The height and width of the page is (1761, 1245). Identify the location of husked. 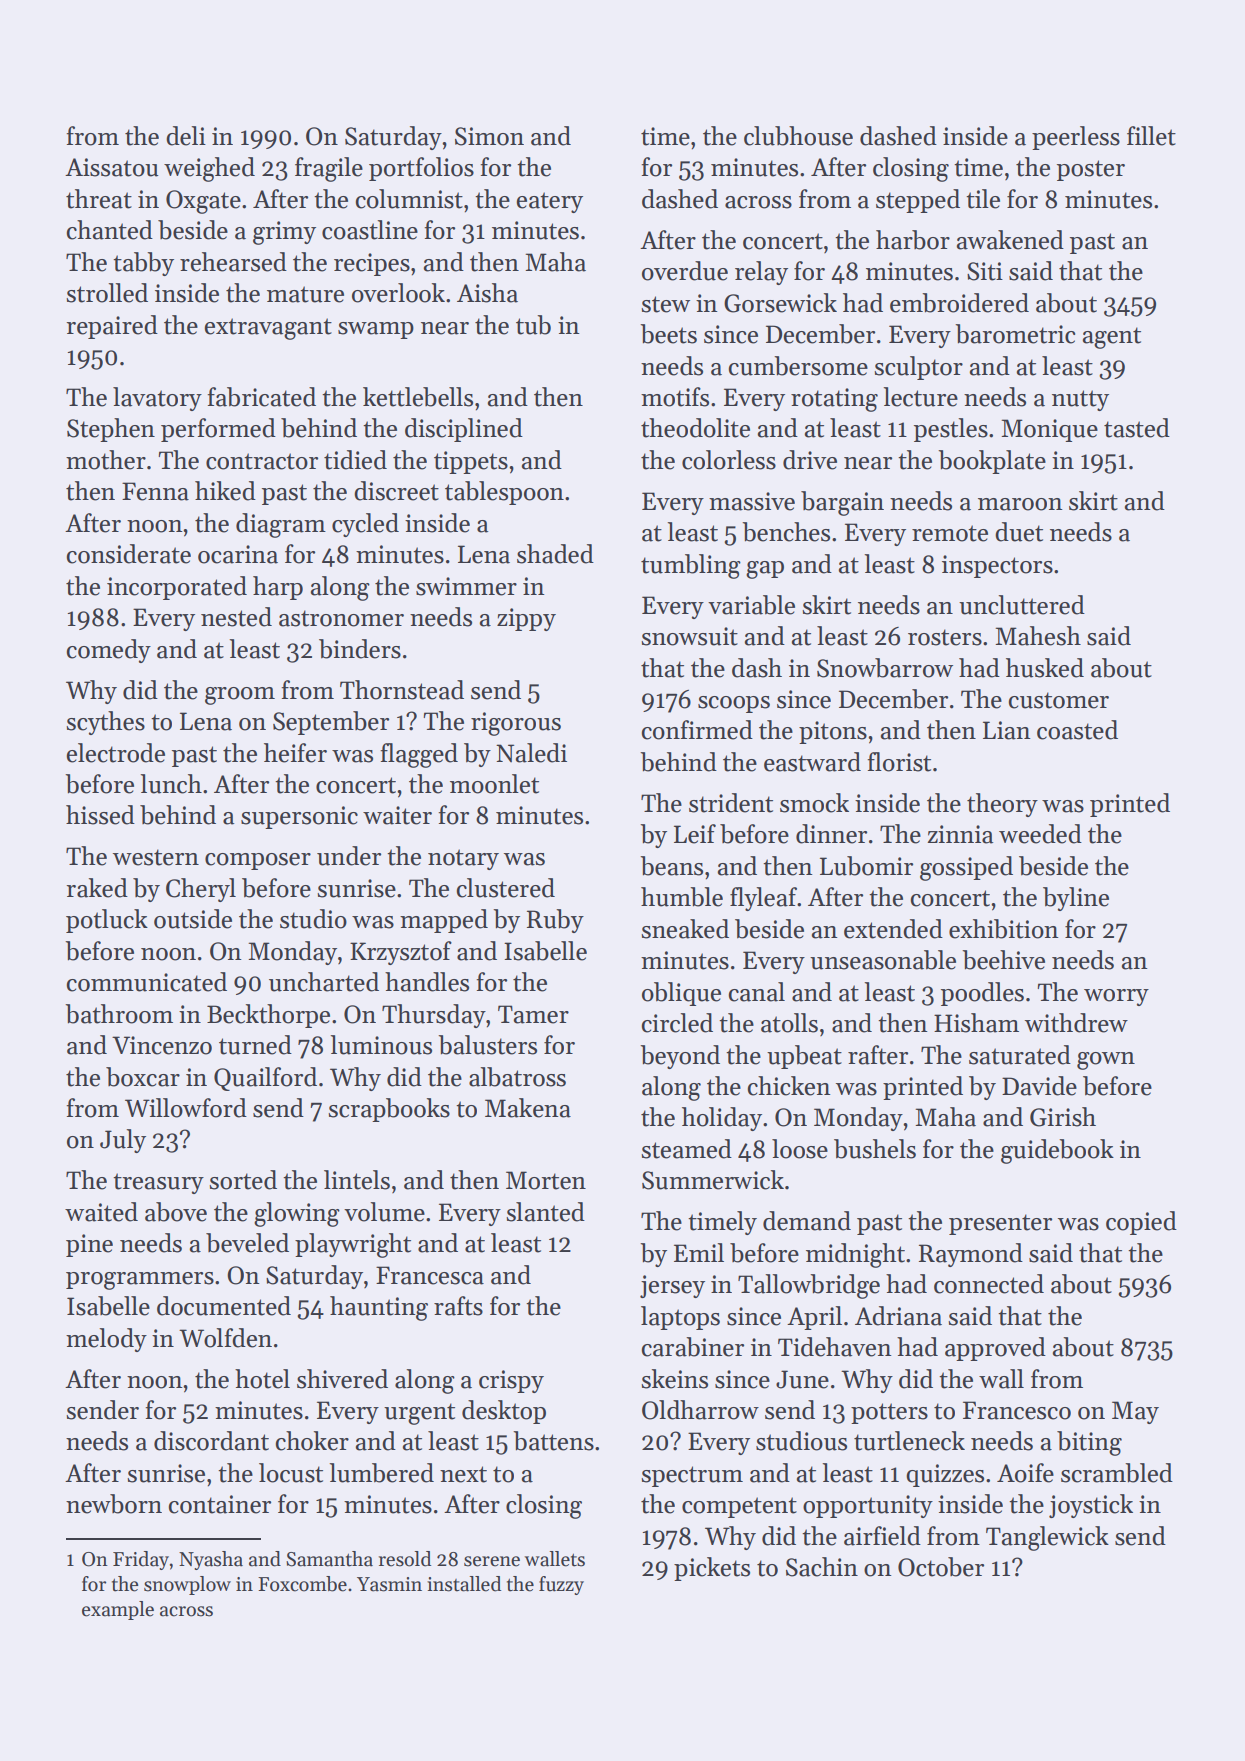
(1045, 668).
